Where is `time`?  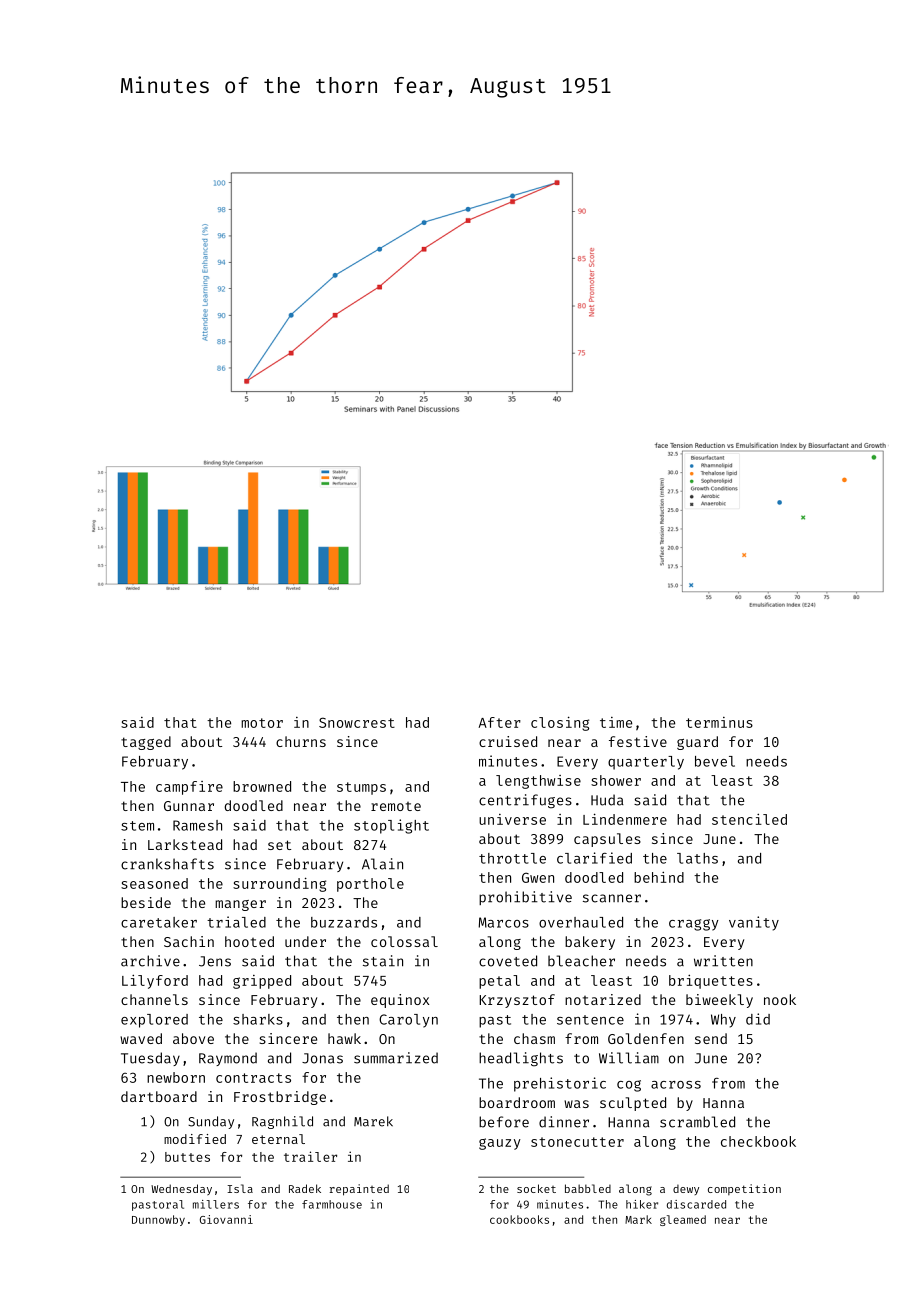
time is located at coordinates (616, 722).
